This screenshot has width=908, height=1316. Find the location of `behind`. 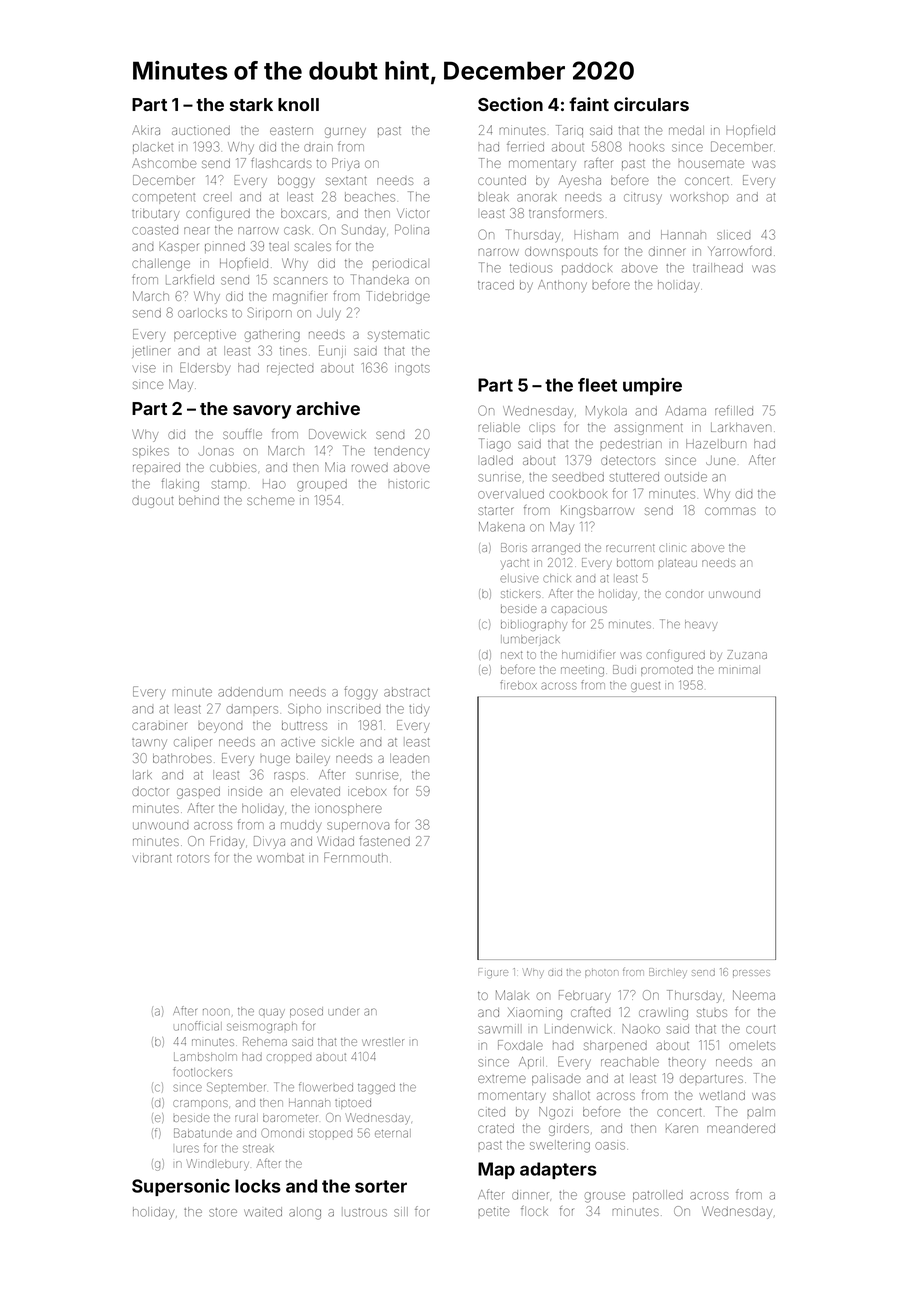

behind is located at coordinates (199, 500).
